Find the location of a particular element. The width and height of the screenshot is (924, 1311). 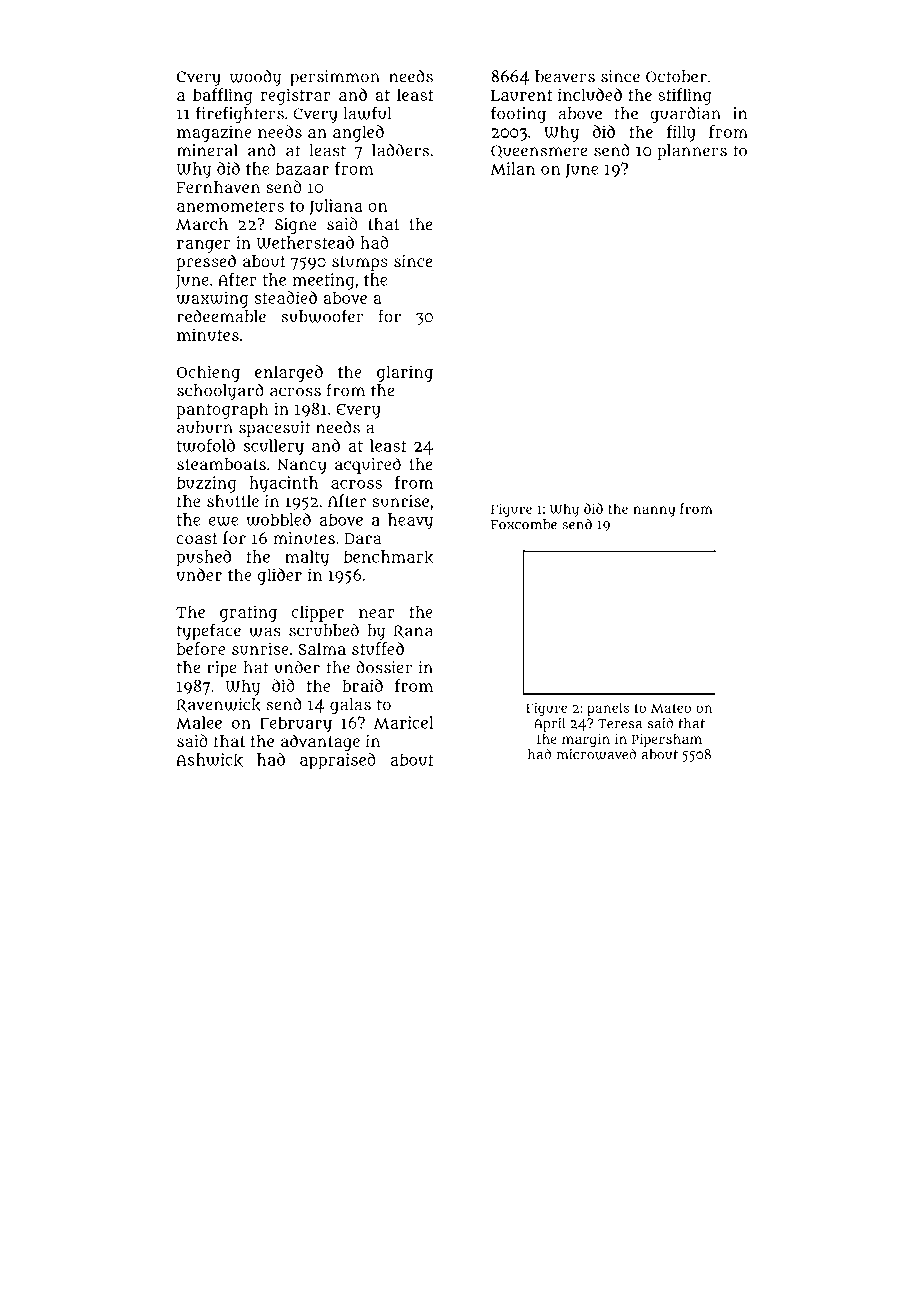

February is located at coordinates (296, 725).
